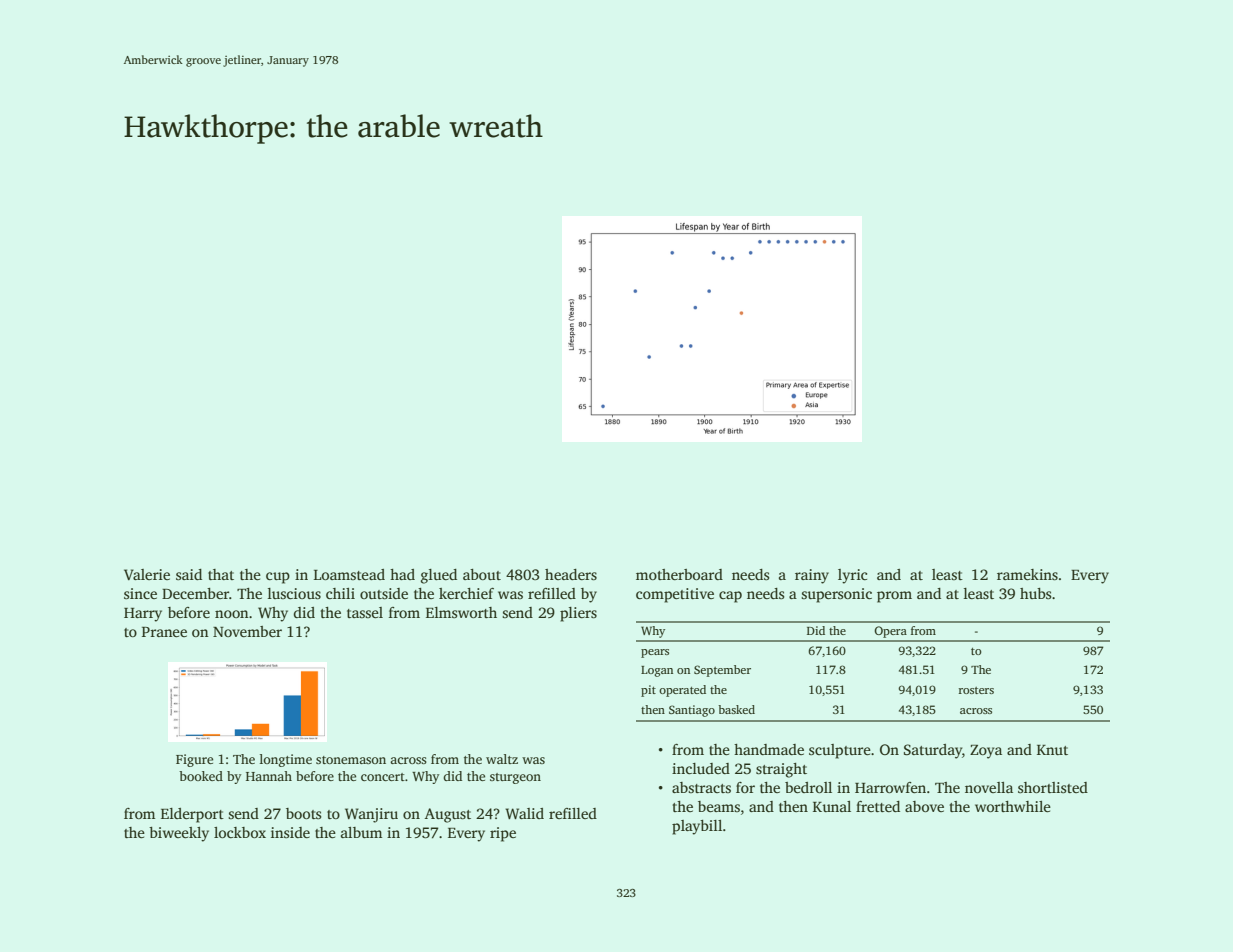 The width and height of the screenshot is (1233, 952). What do you see at coordinates (578, 614) in the screenshot?
I see `pliers` at bounding box center [578, 614].
